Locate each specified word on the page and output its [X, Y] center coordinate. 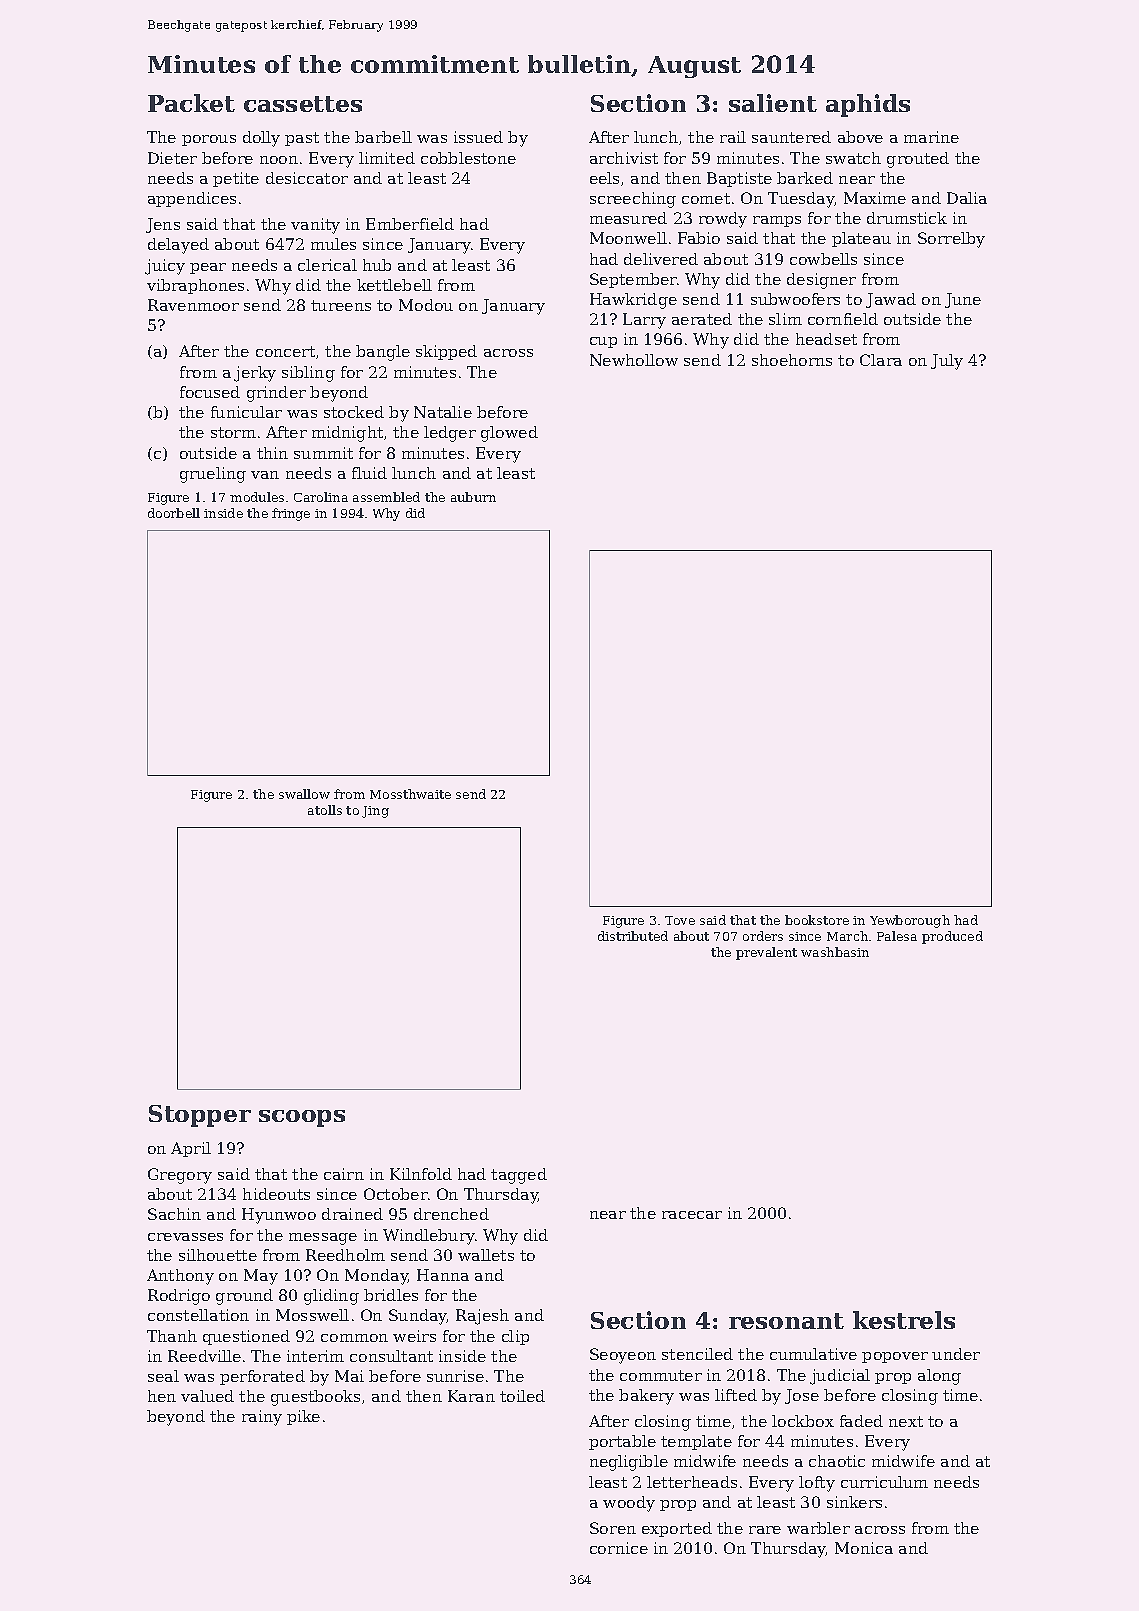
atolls [325, 810]
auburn [473, 497]
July [947, 362]
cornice [619, 1548]
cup [603, 342]
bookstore [817, 920]
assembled [386, 497]
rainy [262, 1418]
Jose [802, 1396]
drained [352, 1214]
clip [515, 1337]
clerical [327, 265]
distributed [633, 936]
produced [952, 937]
